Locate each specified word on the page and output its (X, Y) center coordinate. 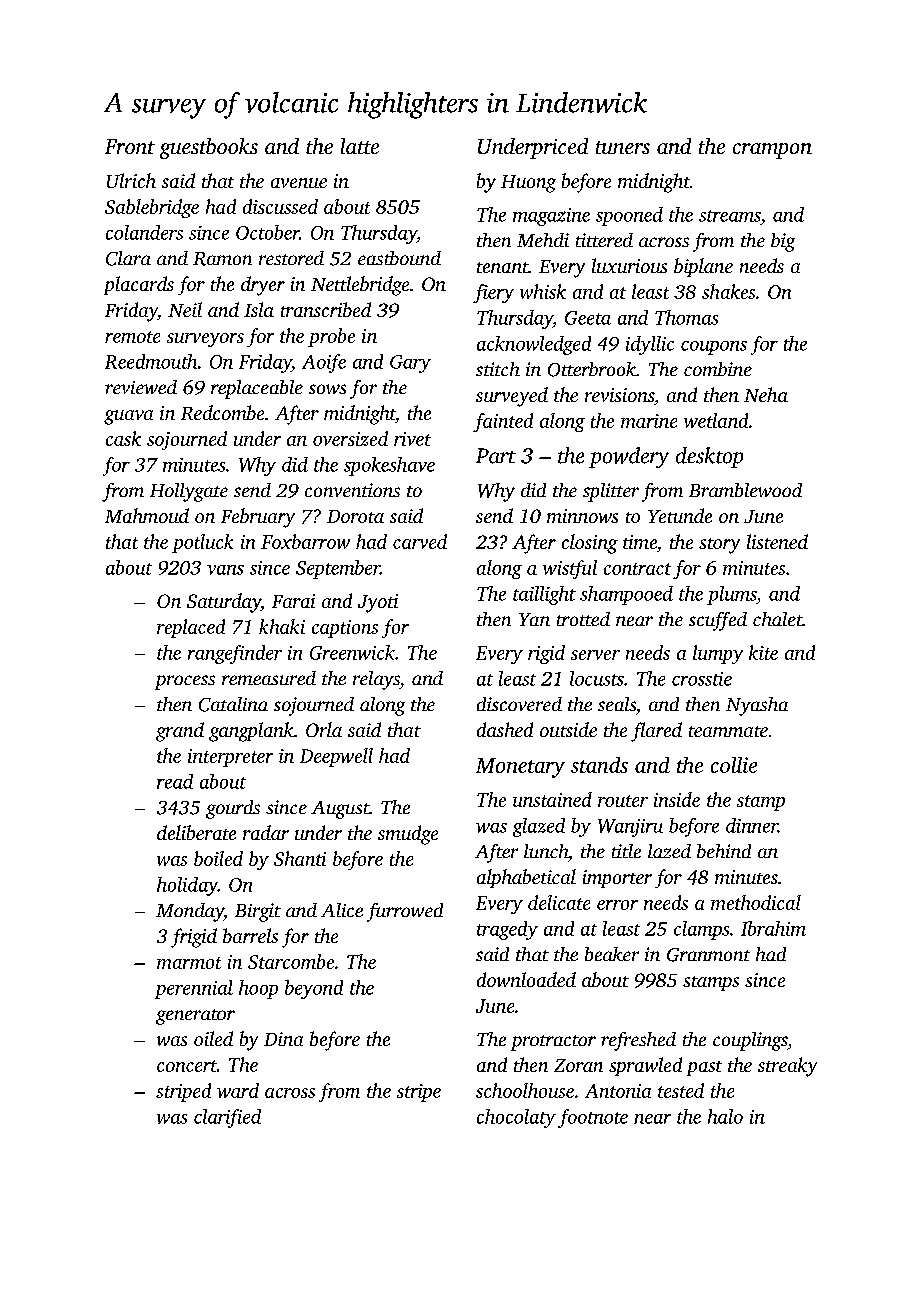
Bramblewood (745, 490)
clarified (227, 1118)
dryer (263, 286)
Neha (766, 394)
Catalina (233, 704)
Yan (534, 619)
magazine (551, 217)
